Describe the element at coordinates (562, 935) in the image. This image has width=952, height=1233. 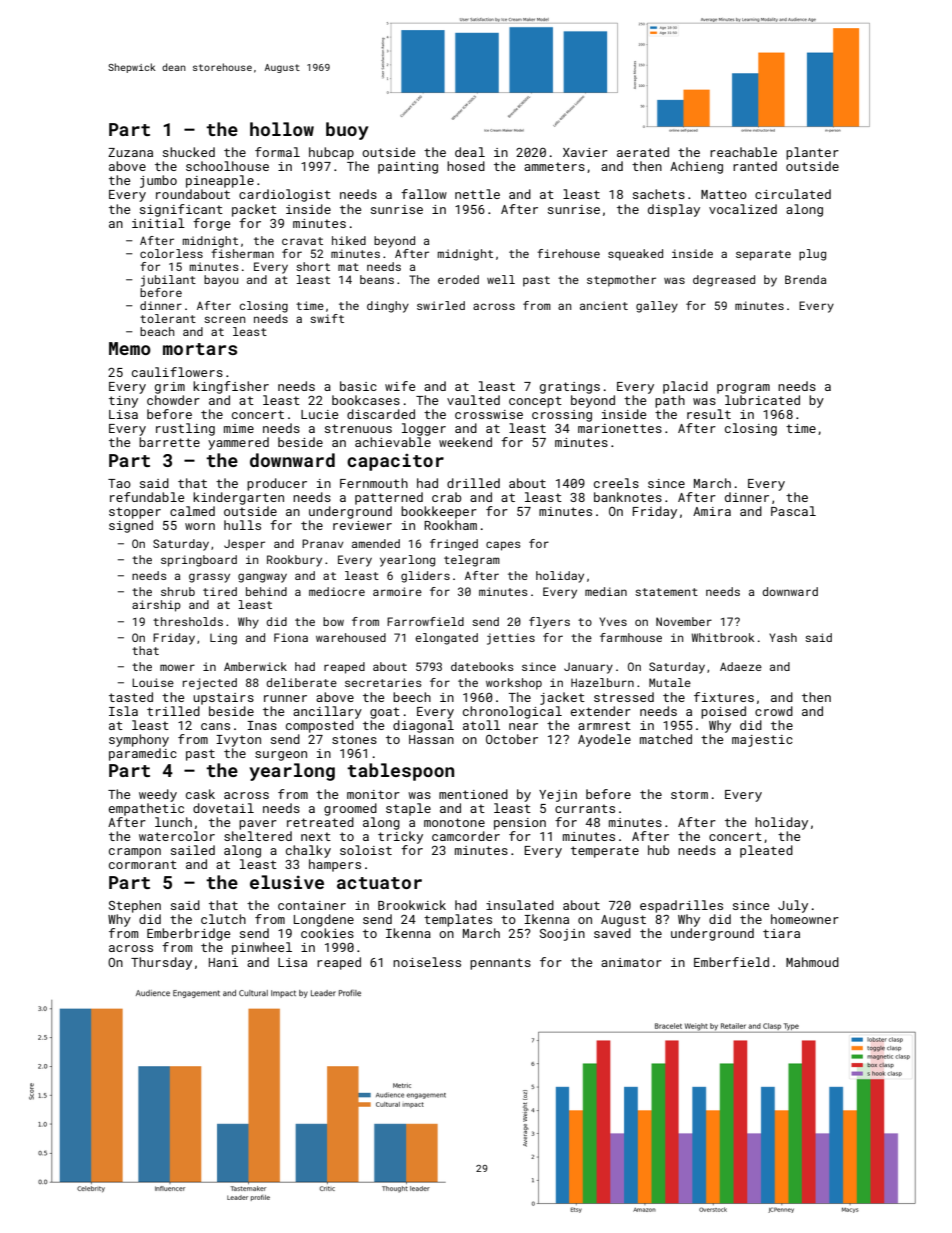
I see `Soojin` at that location.
